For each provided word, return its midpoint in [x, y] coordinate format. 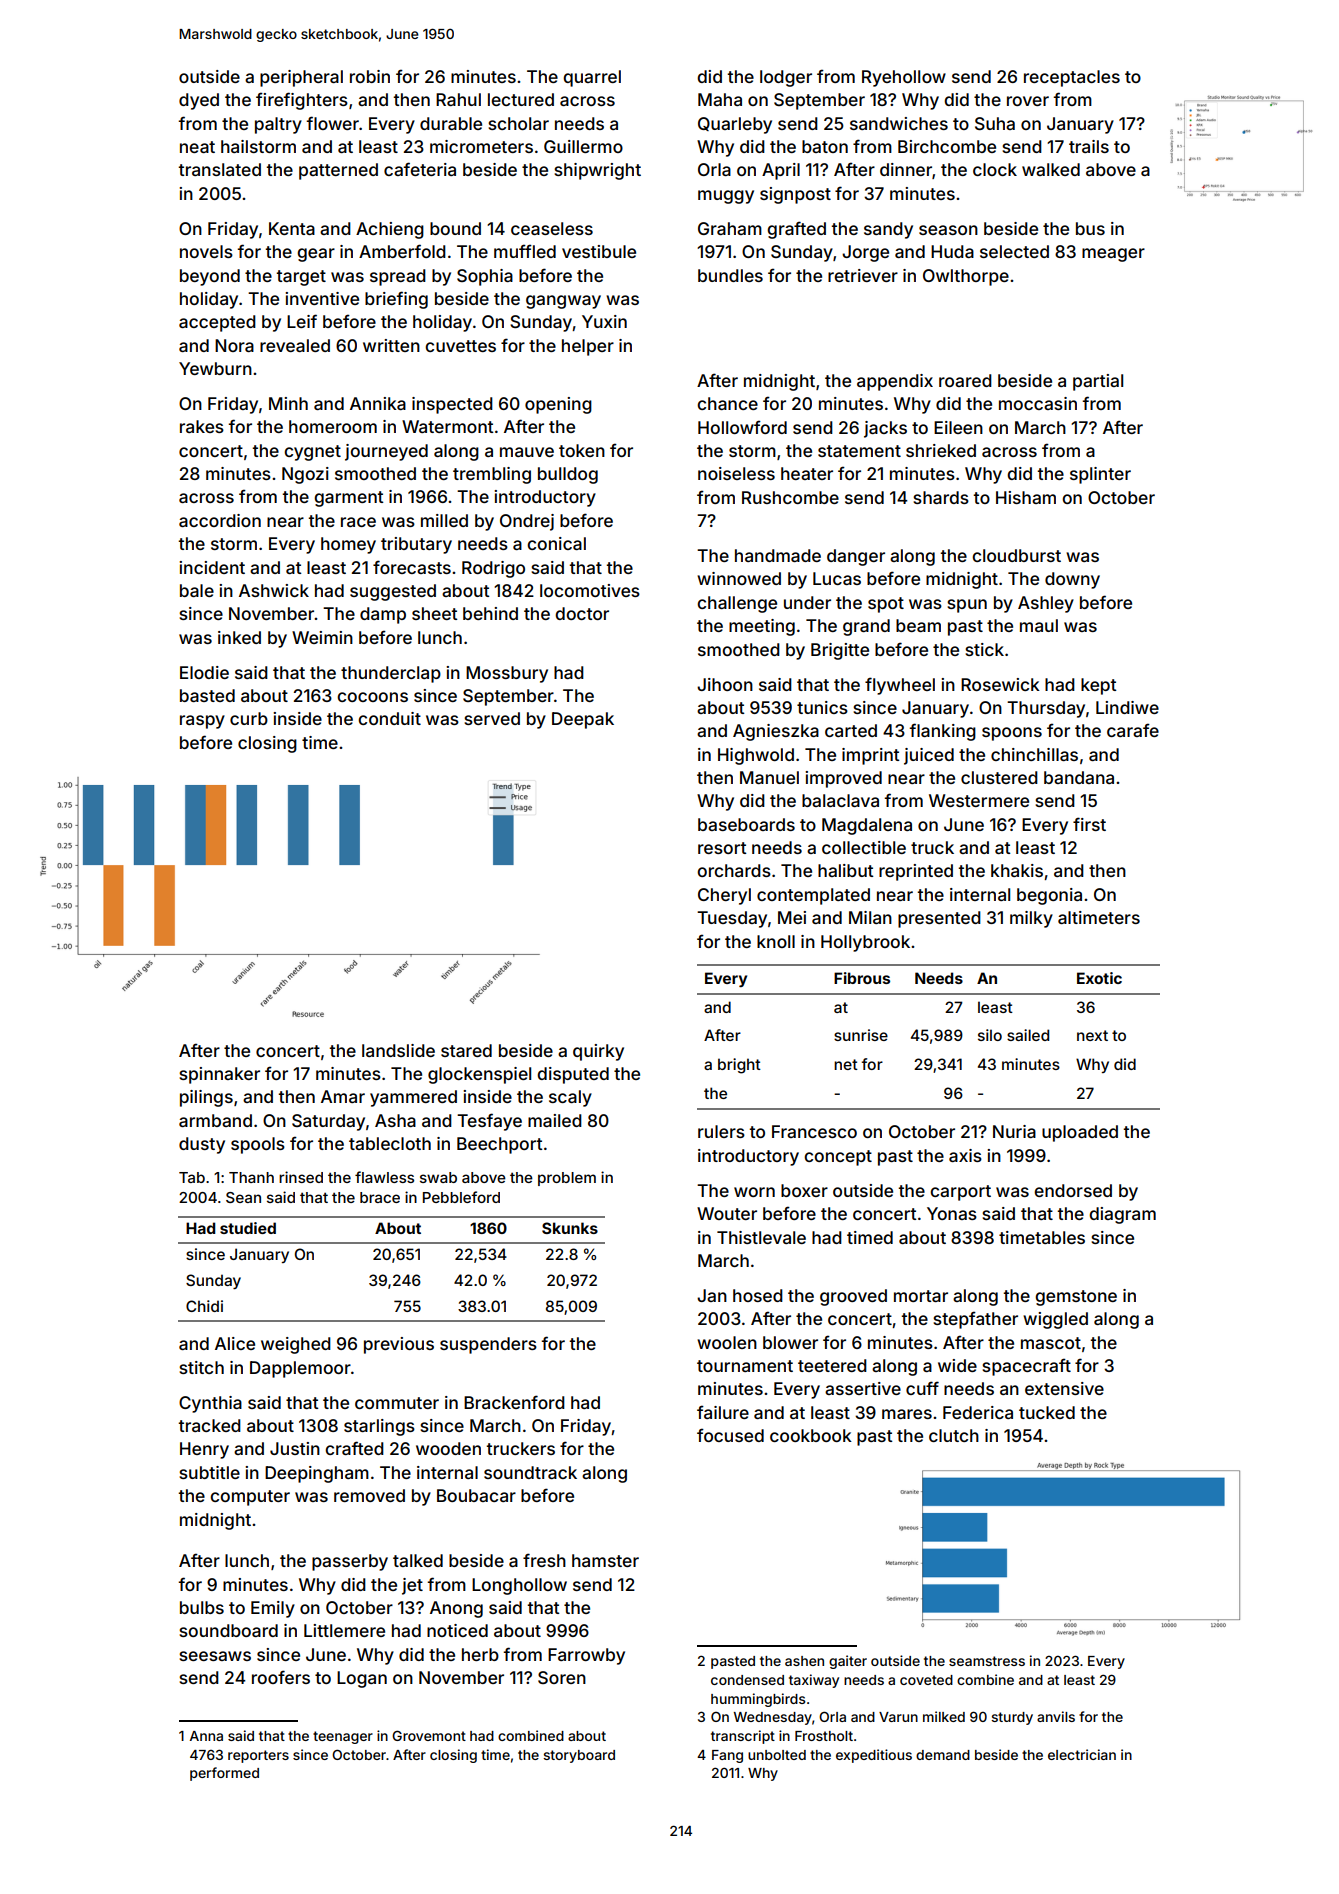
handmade [778, 555]
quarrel [592, 78]
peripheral [301, 78]
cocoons [372, 697]
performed [224, 1774]
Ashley [1046, 604]
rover [1028, 101]
